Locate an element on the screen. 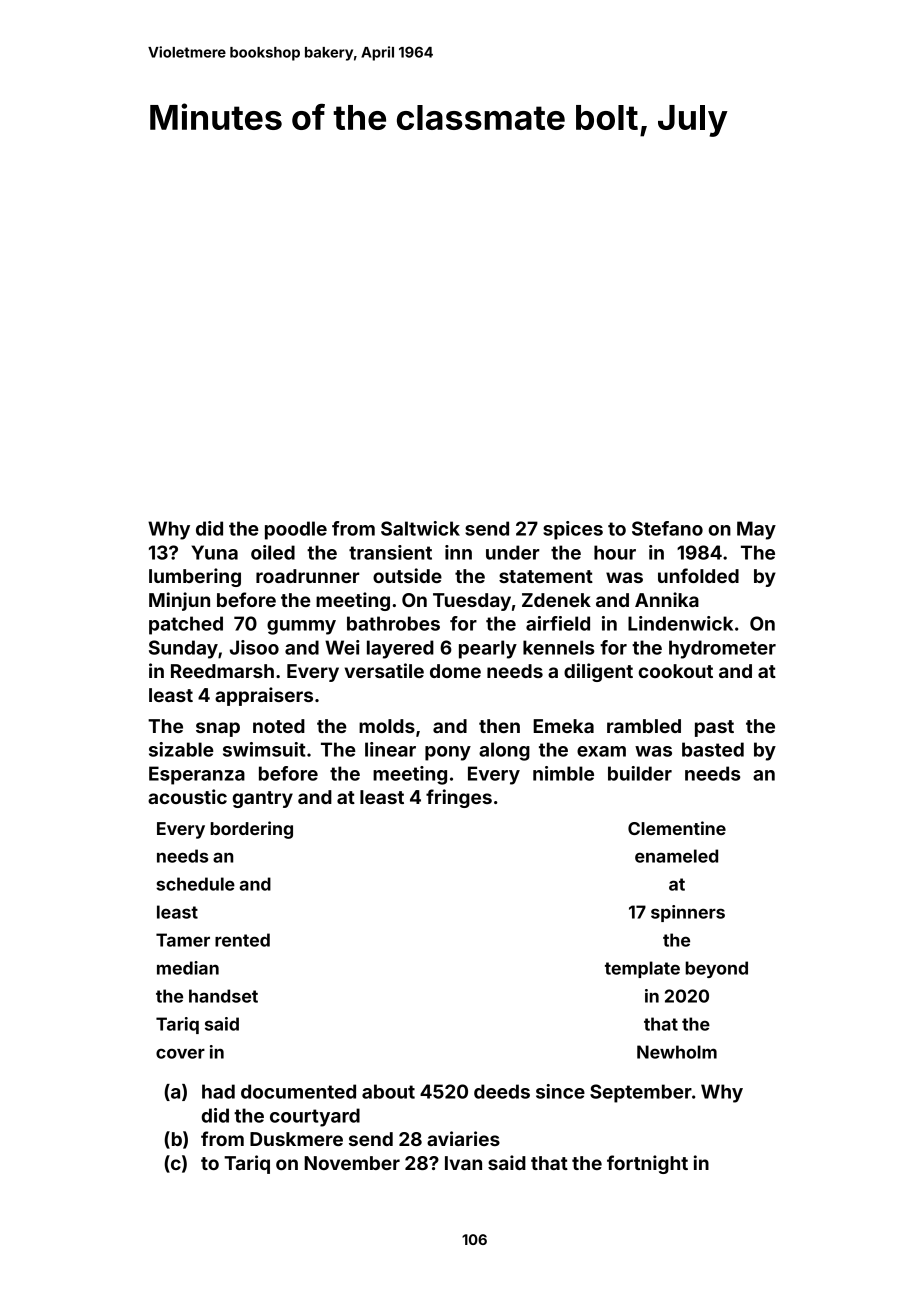 The width and height of the screenshot is (924, 1314). gantry is located at coordinates (262, 799).
